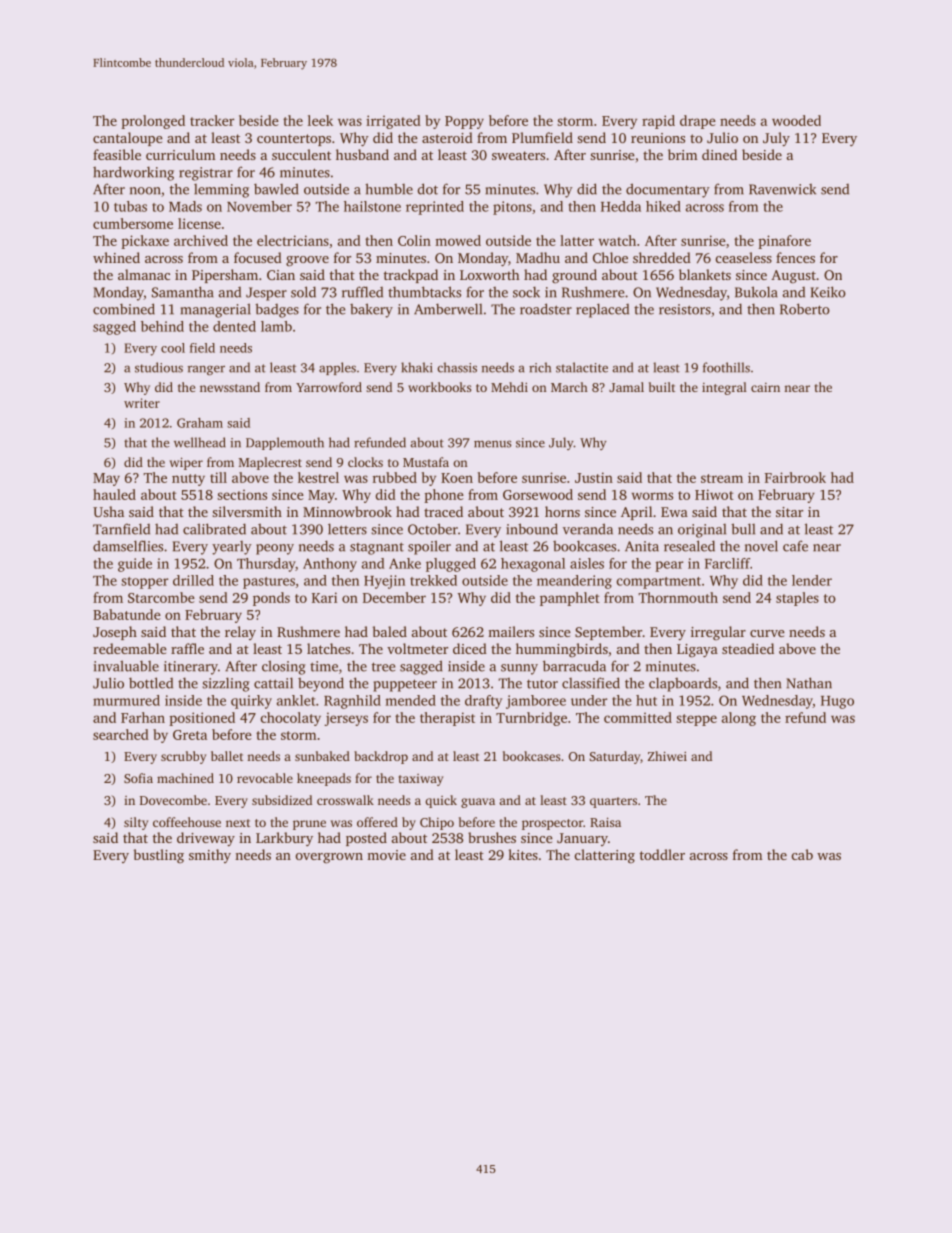  Describe the element at coordinates (756, 292) in the document. I see `Bukola` at that location.
